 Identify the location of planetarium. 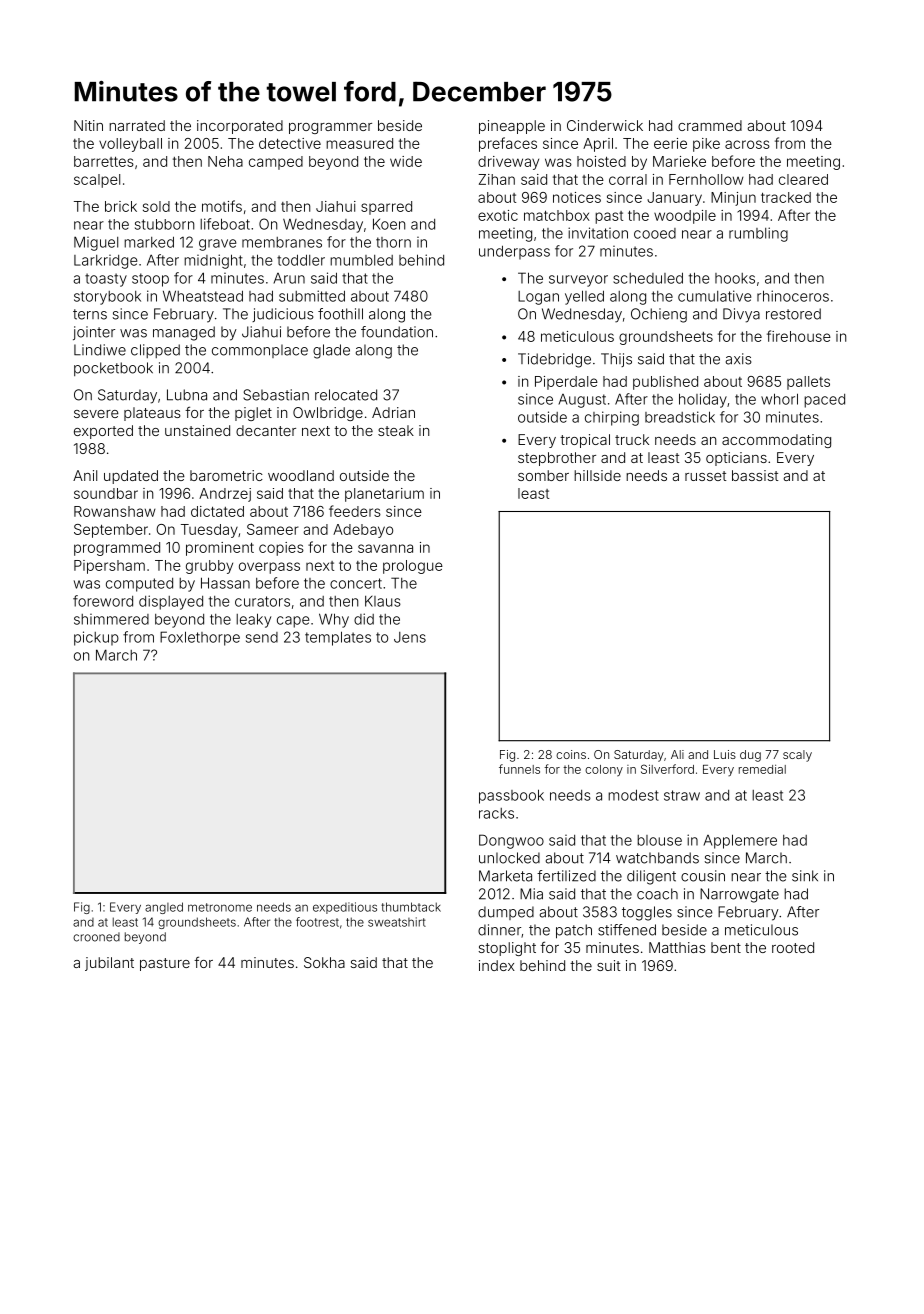
(384, 495).
